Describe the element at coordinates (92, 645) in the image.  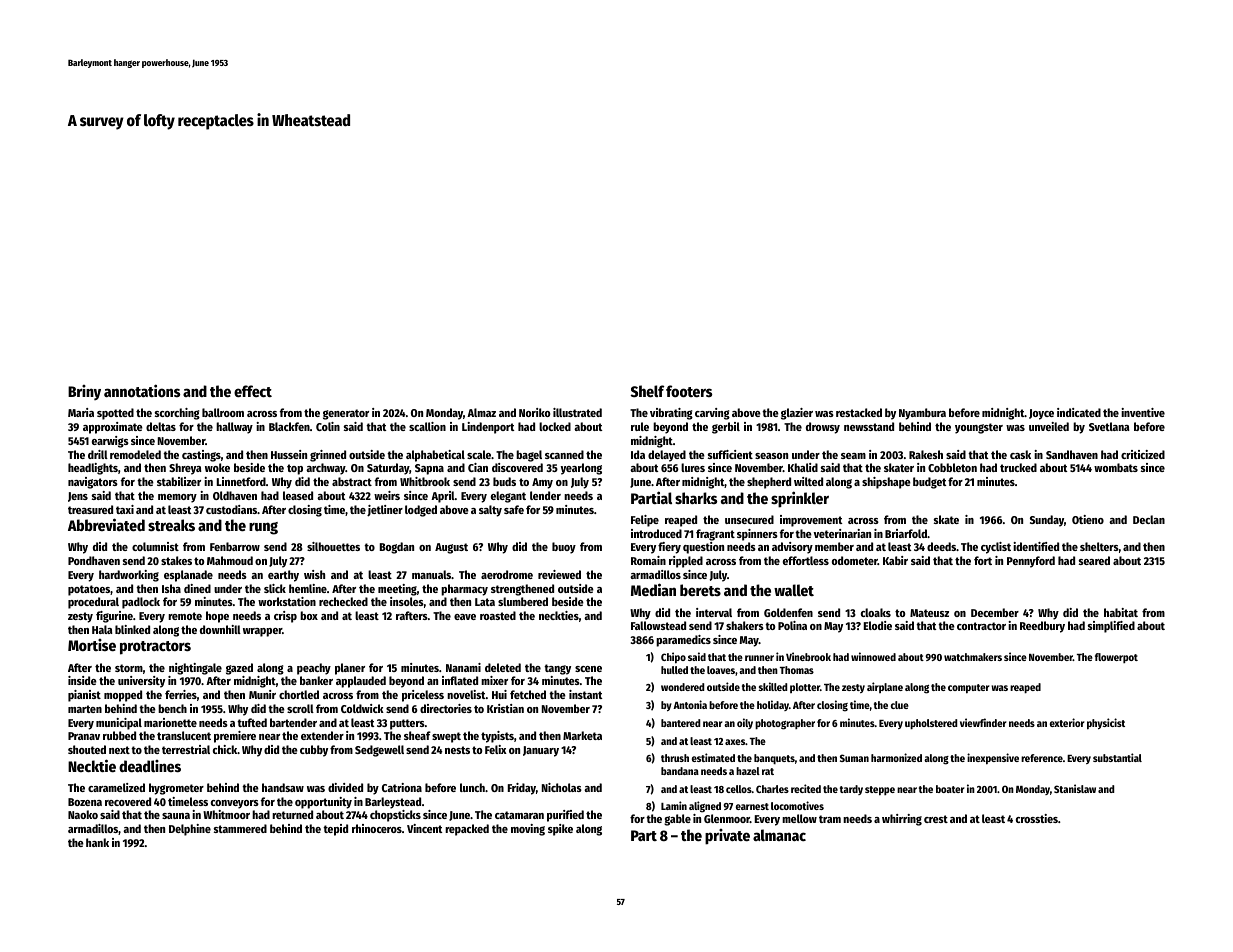
I see `Mortise` at that location.
